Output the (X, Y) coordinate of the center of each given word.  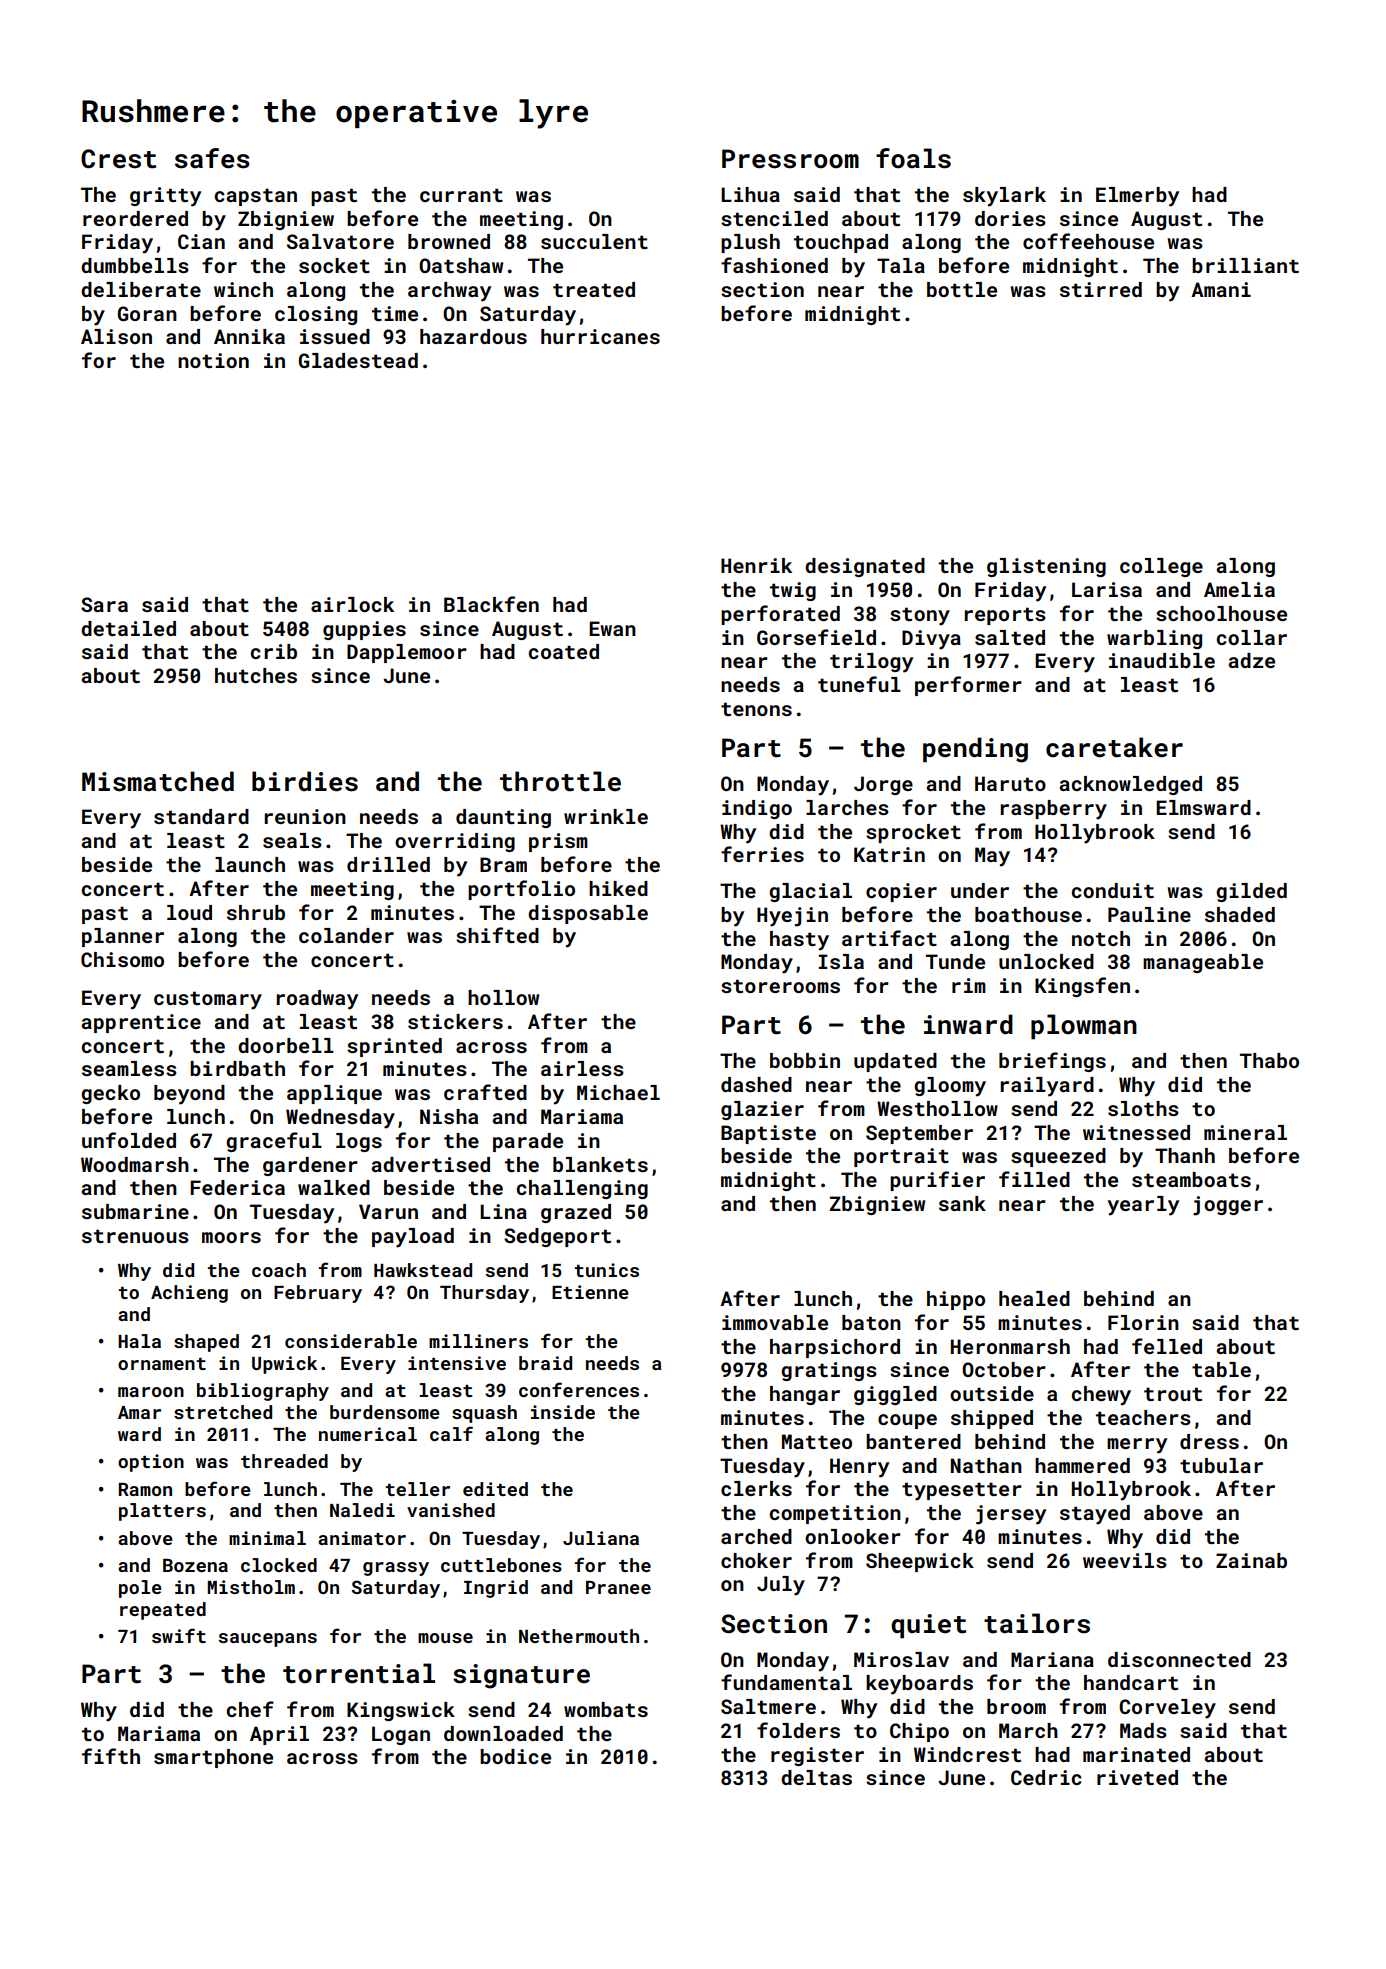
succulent (594, 241)
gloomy (950, 1087)
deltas (816, 1777)
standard (201, 816)
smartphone (213, 1758)
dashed (756, 1084)
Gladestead (358, 360)
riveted (1137, 1777)
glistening (1046, 567)
